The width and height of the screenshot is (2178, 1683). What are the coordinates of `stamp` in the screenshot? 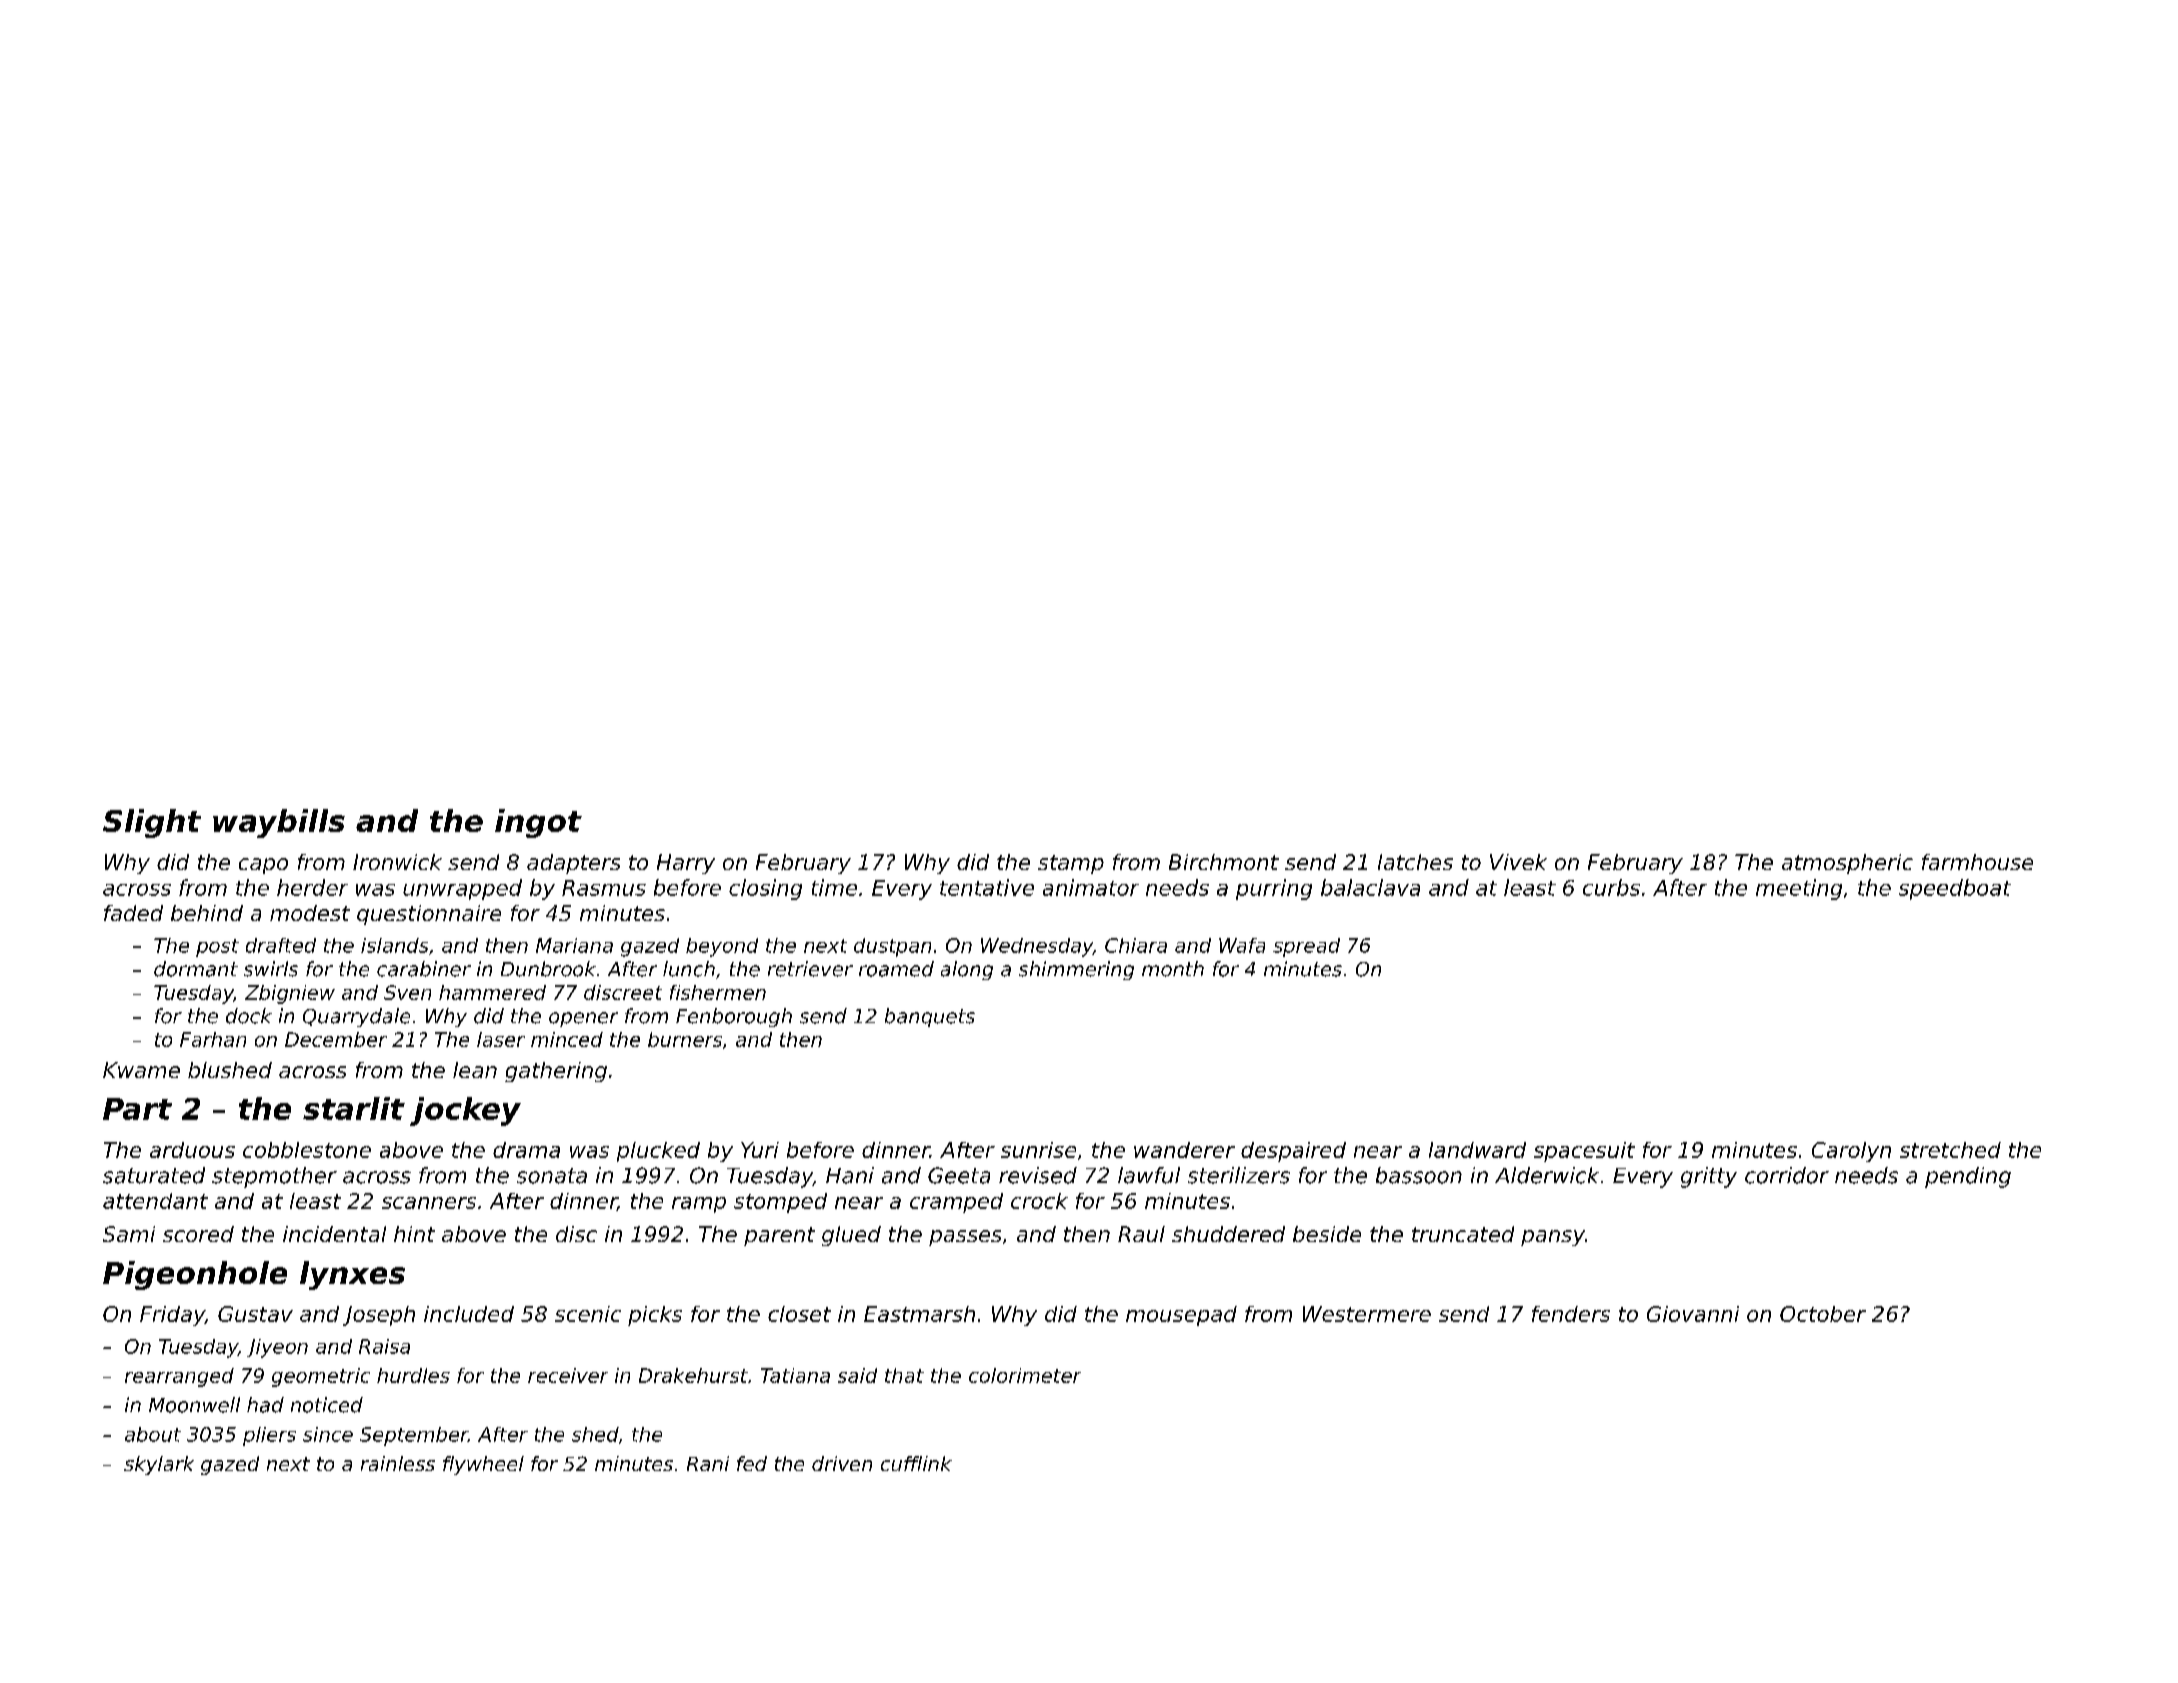 It's located at (1071, 864).
